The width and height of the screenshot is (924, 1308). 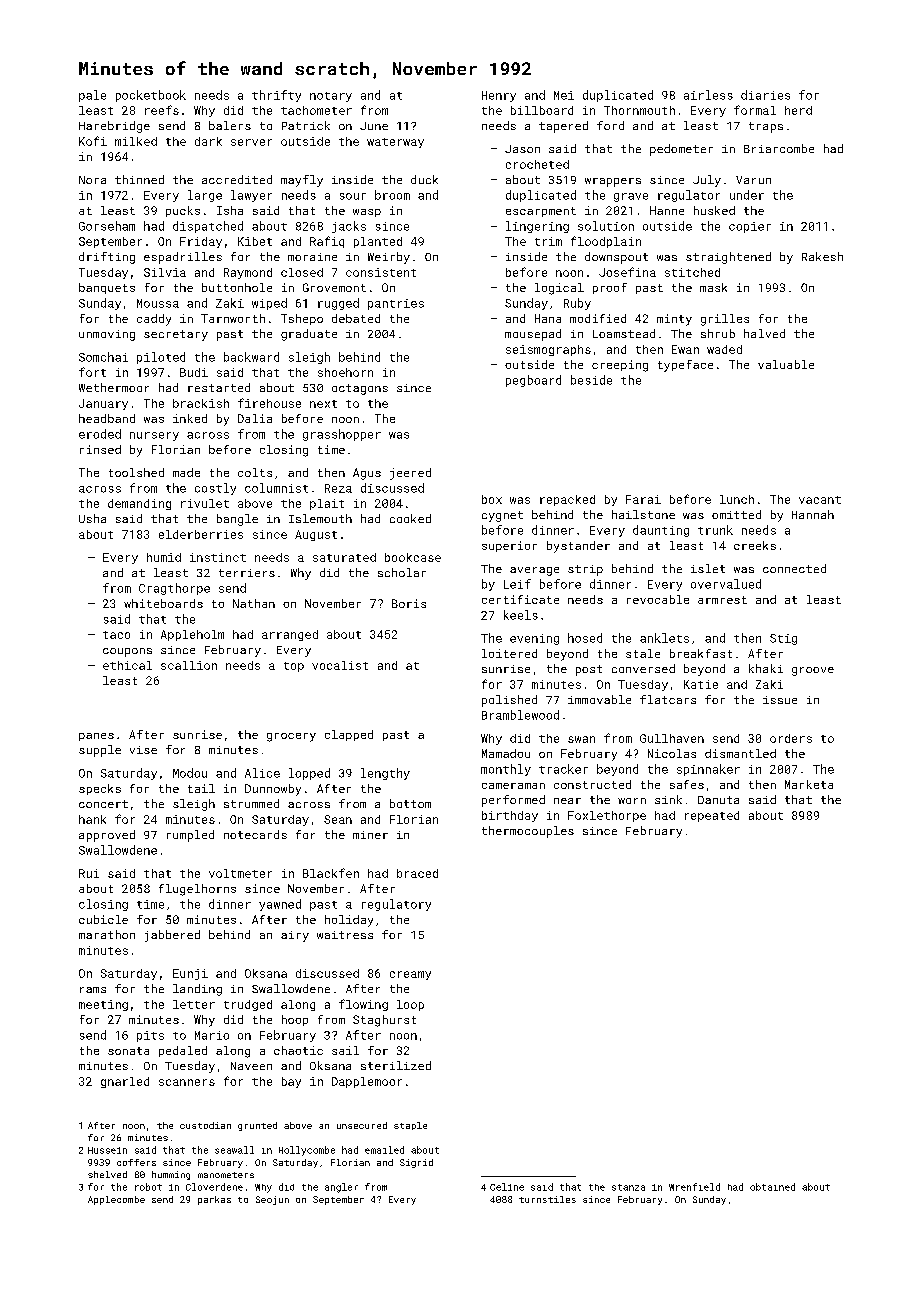 What do you see at coordinates (381, 272) in the screenshot?
I see `consistent` at bounding box center [381, 272].
